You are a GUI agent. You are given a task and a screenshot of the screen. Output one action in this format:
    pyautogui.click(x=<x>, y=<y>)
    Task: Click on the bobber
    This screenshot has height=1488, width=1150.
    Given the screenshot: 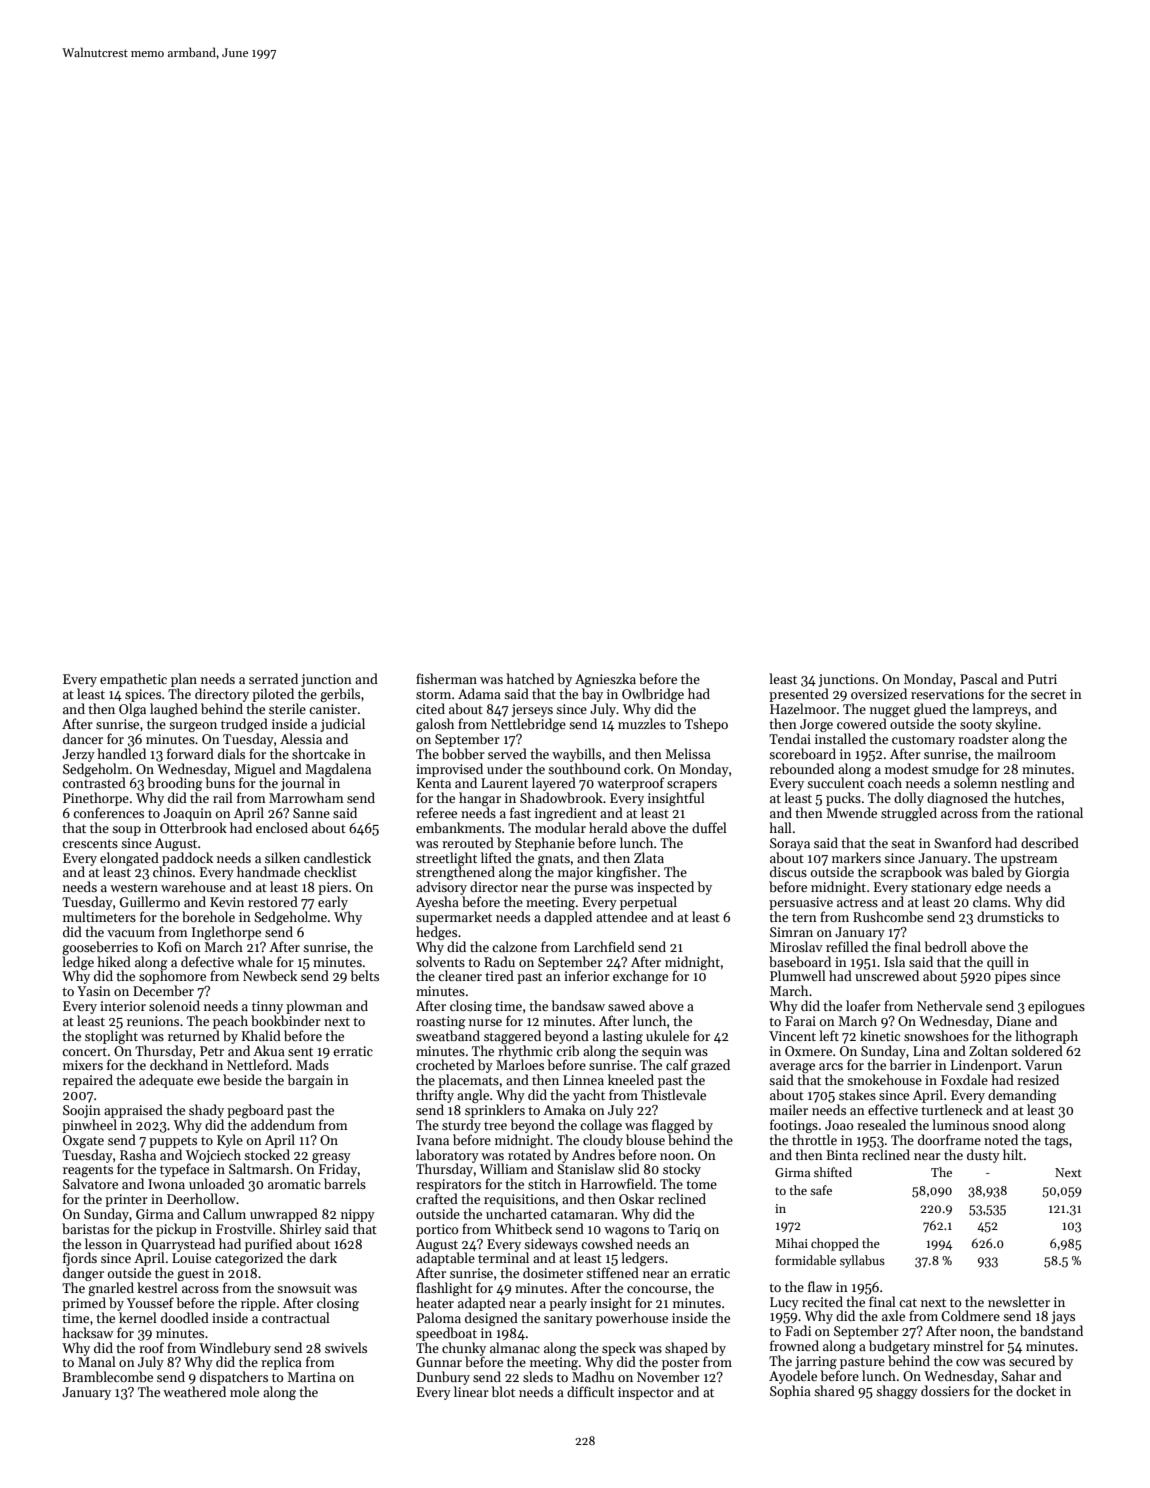 What is the action you would take?
    pyautogui.click(x=463, y=753)
